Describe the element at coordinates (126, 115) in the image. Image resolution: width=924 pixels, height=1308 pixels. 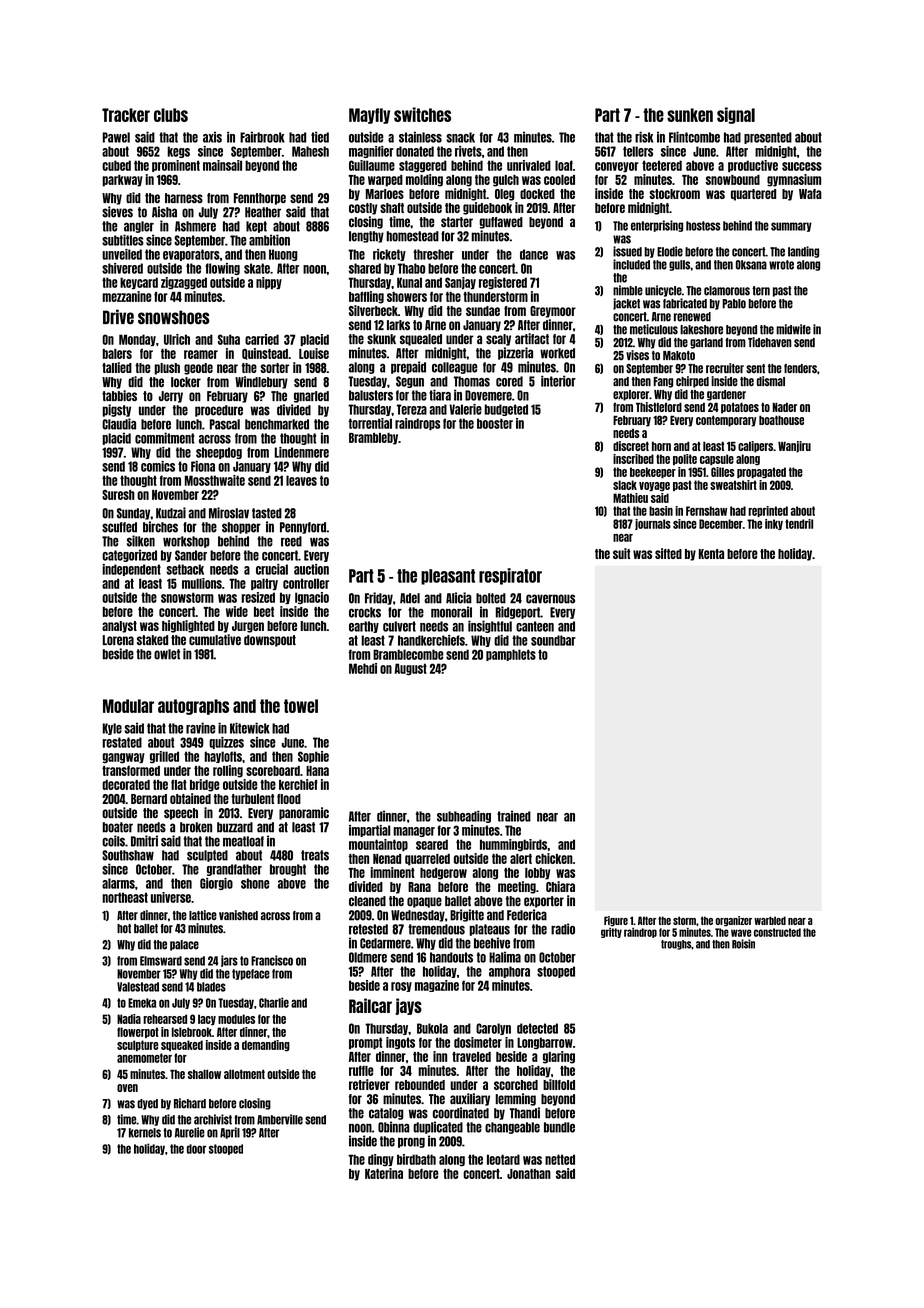
I see `Tracker` at that location.
